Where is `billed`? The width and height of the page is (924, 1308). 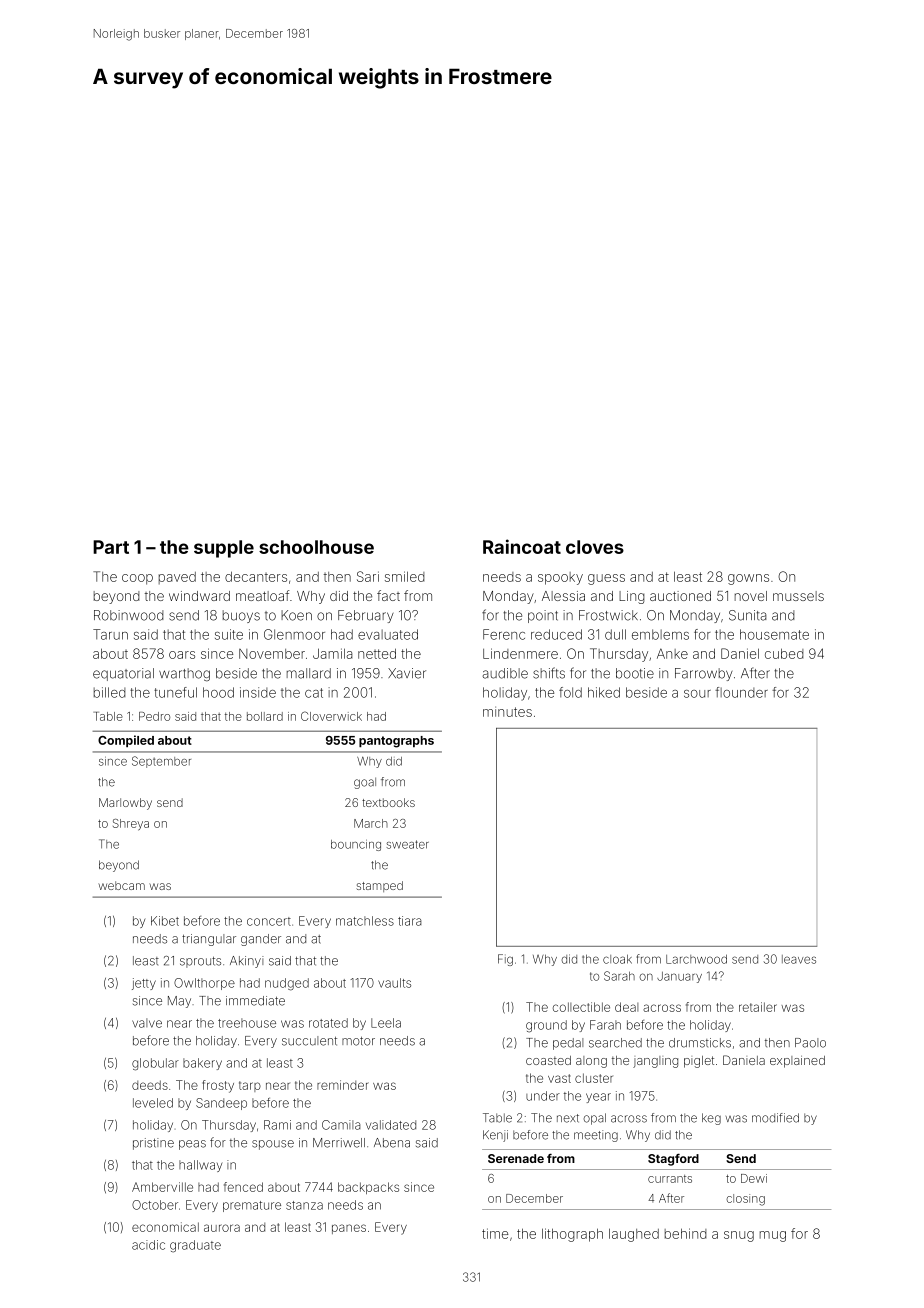
billed is located at coordinates (110, 692).
